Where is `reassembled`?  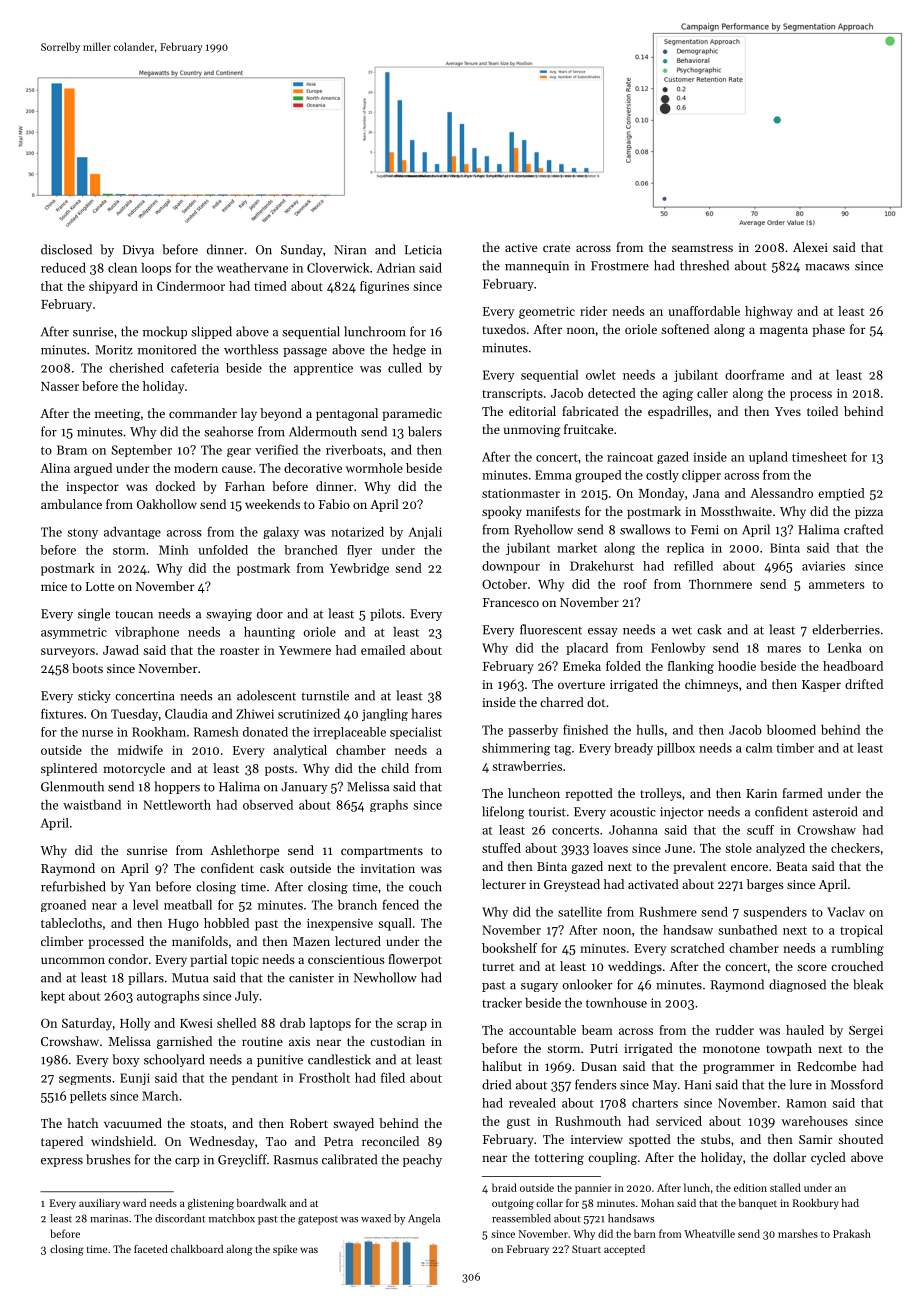 reassembled is located at coordinates (521, 1218).
